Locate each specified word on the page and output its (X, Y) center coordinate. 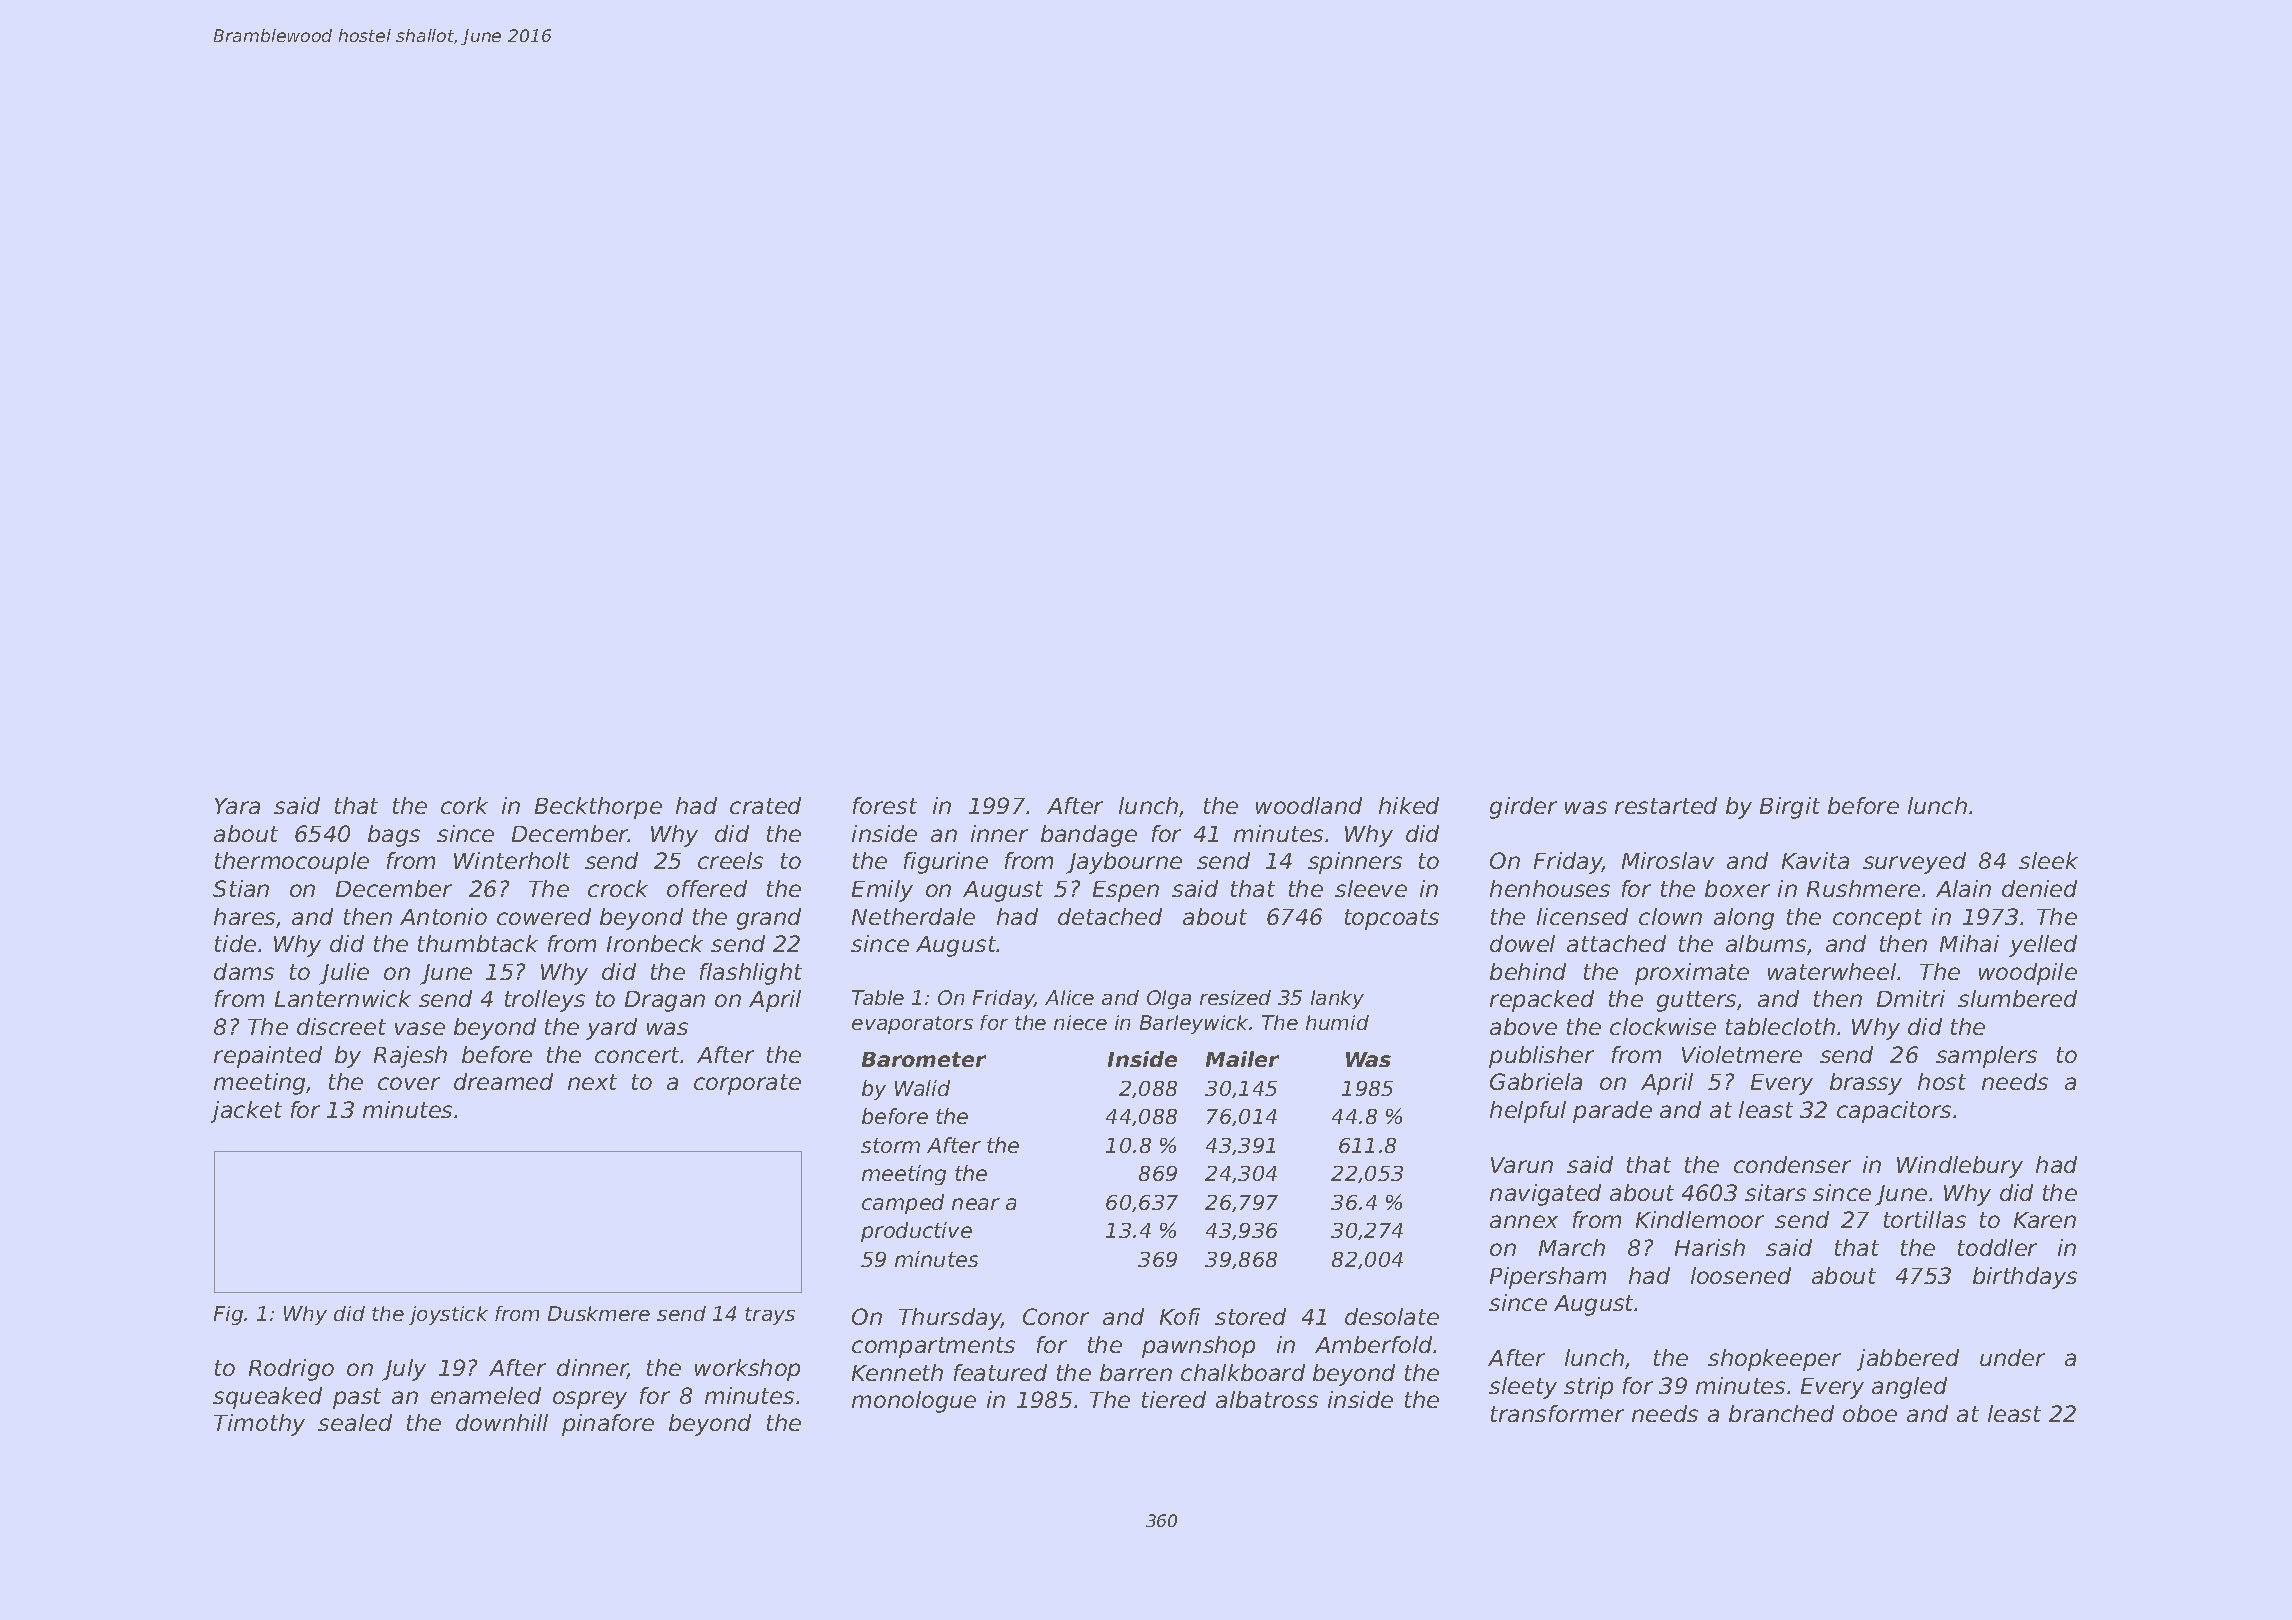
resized (1235, 997)
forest (885, 805)
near (976, 1204)
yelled (2043, 946)
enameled (486, 1395)
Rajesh (410, 1057)
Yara (237, 806)
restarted (1666, 805)
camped (903, 1204)
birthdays (2025, 1278)
